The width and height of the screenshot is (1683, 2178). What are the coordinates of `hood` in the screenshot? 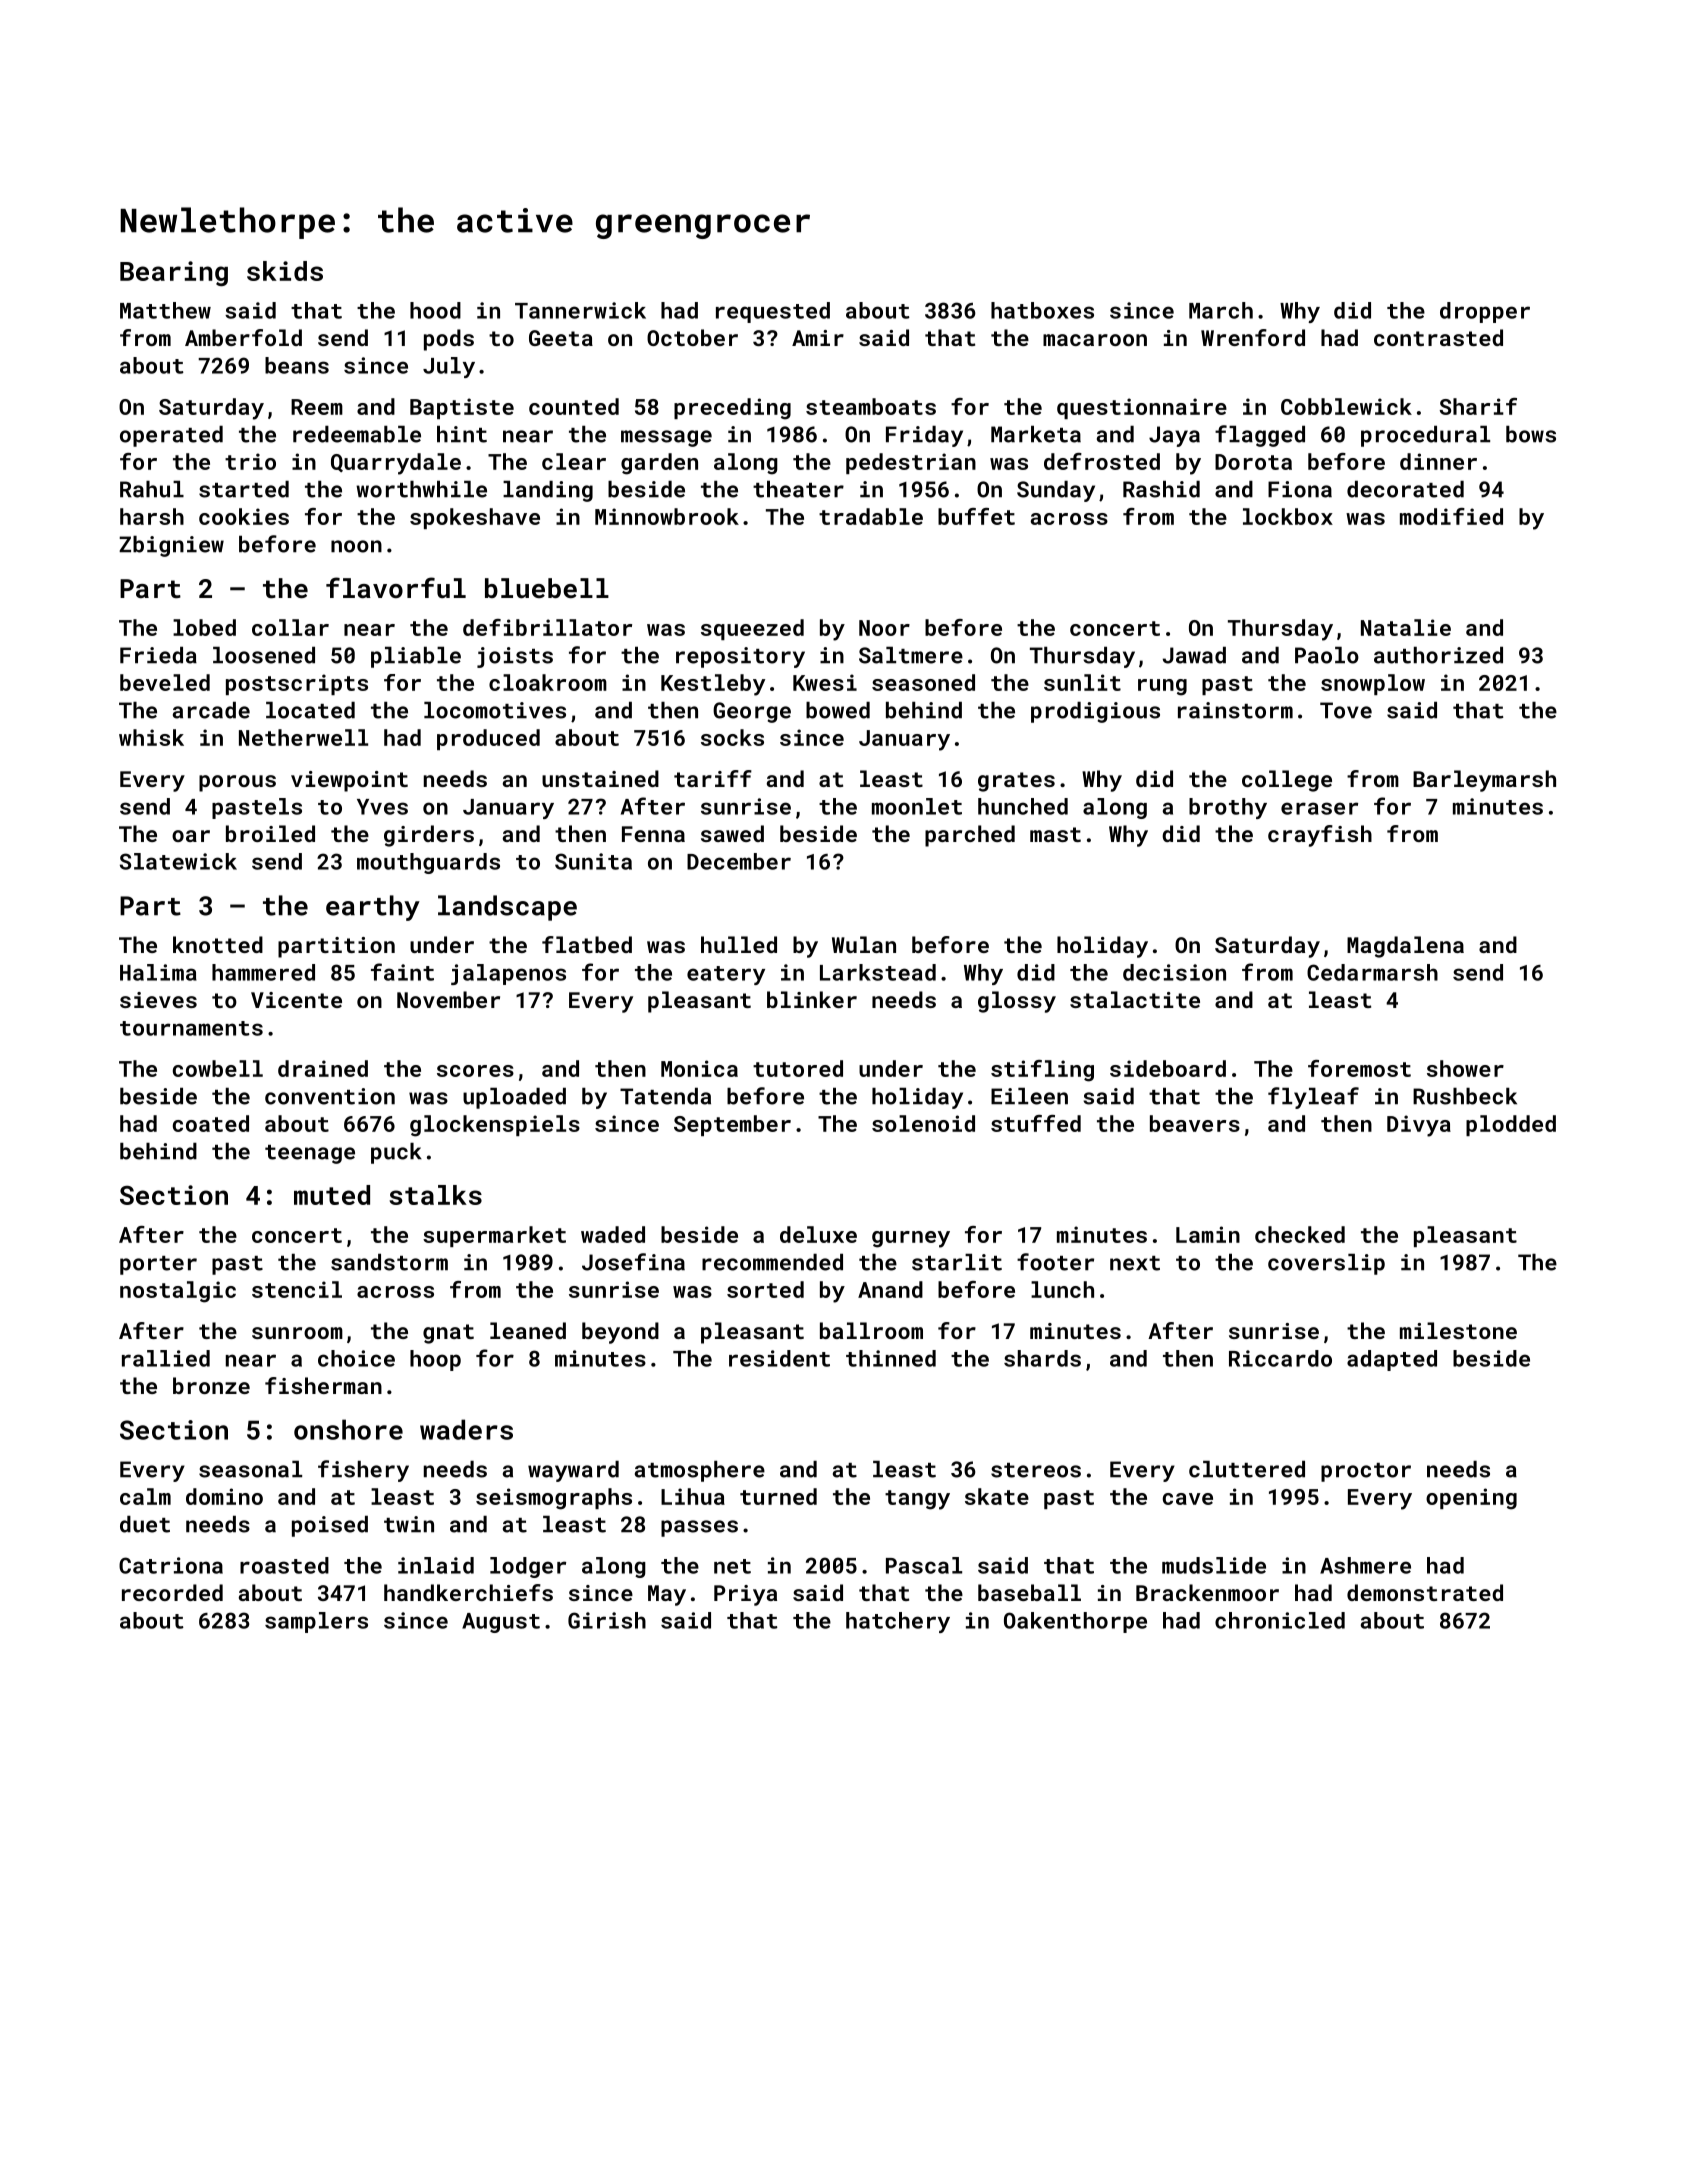 It's located at (435, 310).
